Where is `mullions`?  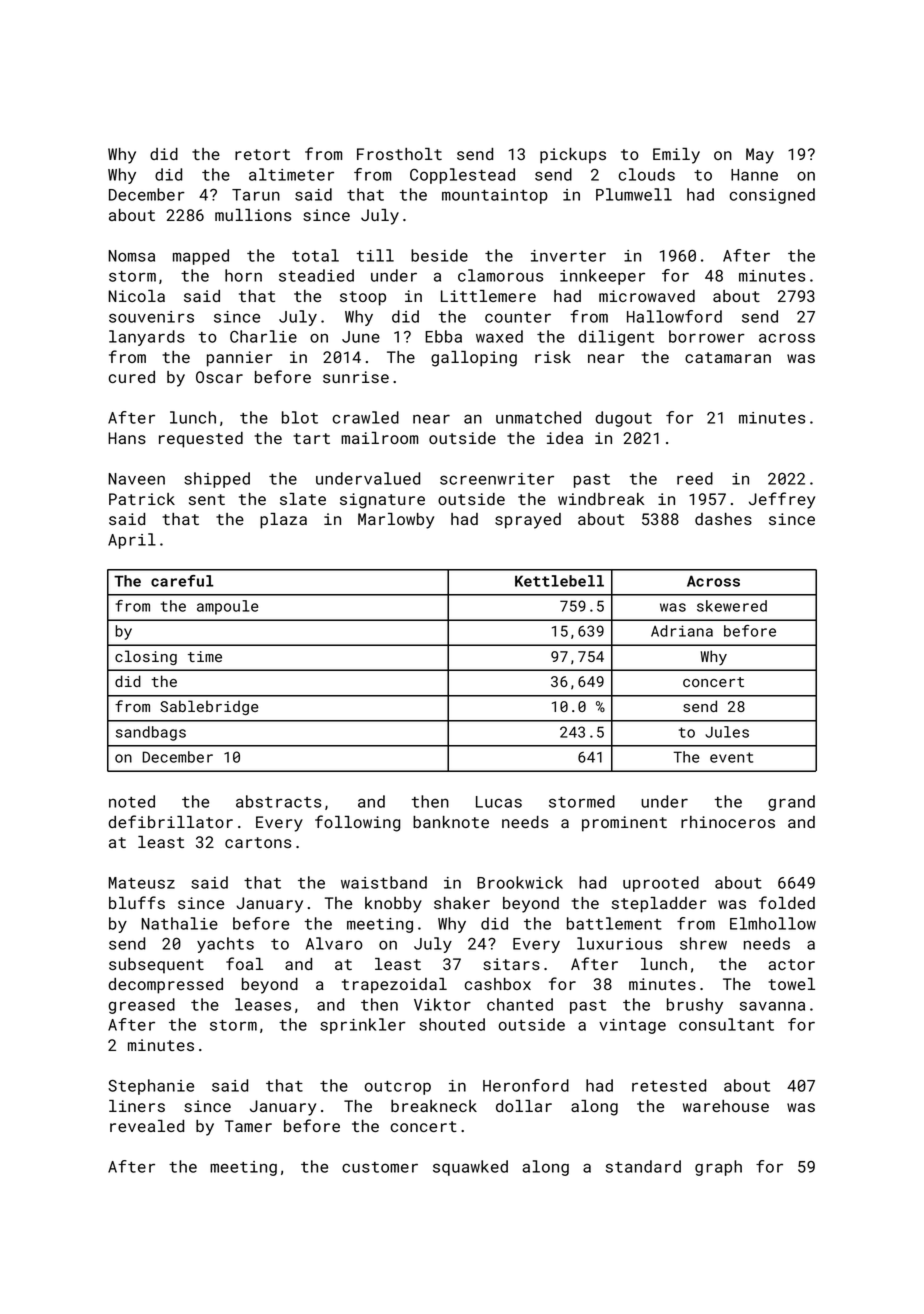 mullions is located at coordinates (253, 215).
